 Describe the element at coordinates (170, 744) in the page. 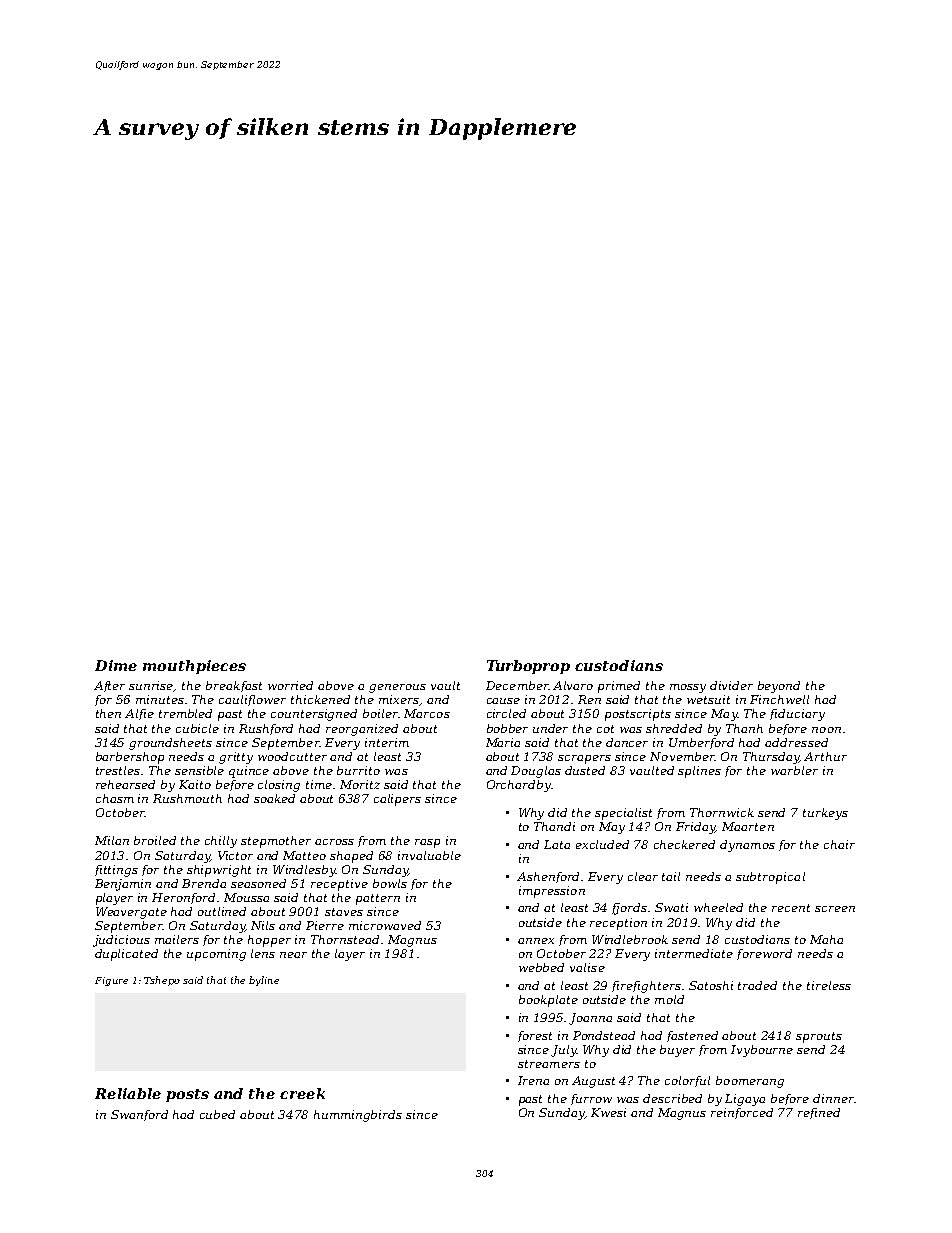

I see `groundsheets` at that location.
